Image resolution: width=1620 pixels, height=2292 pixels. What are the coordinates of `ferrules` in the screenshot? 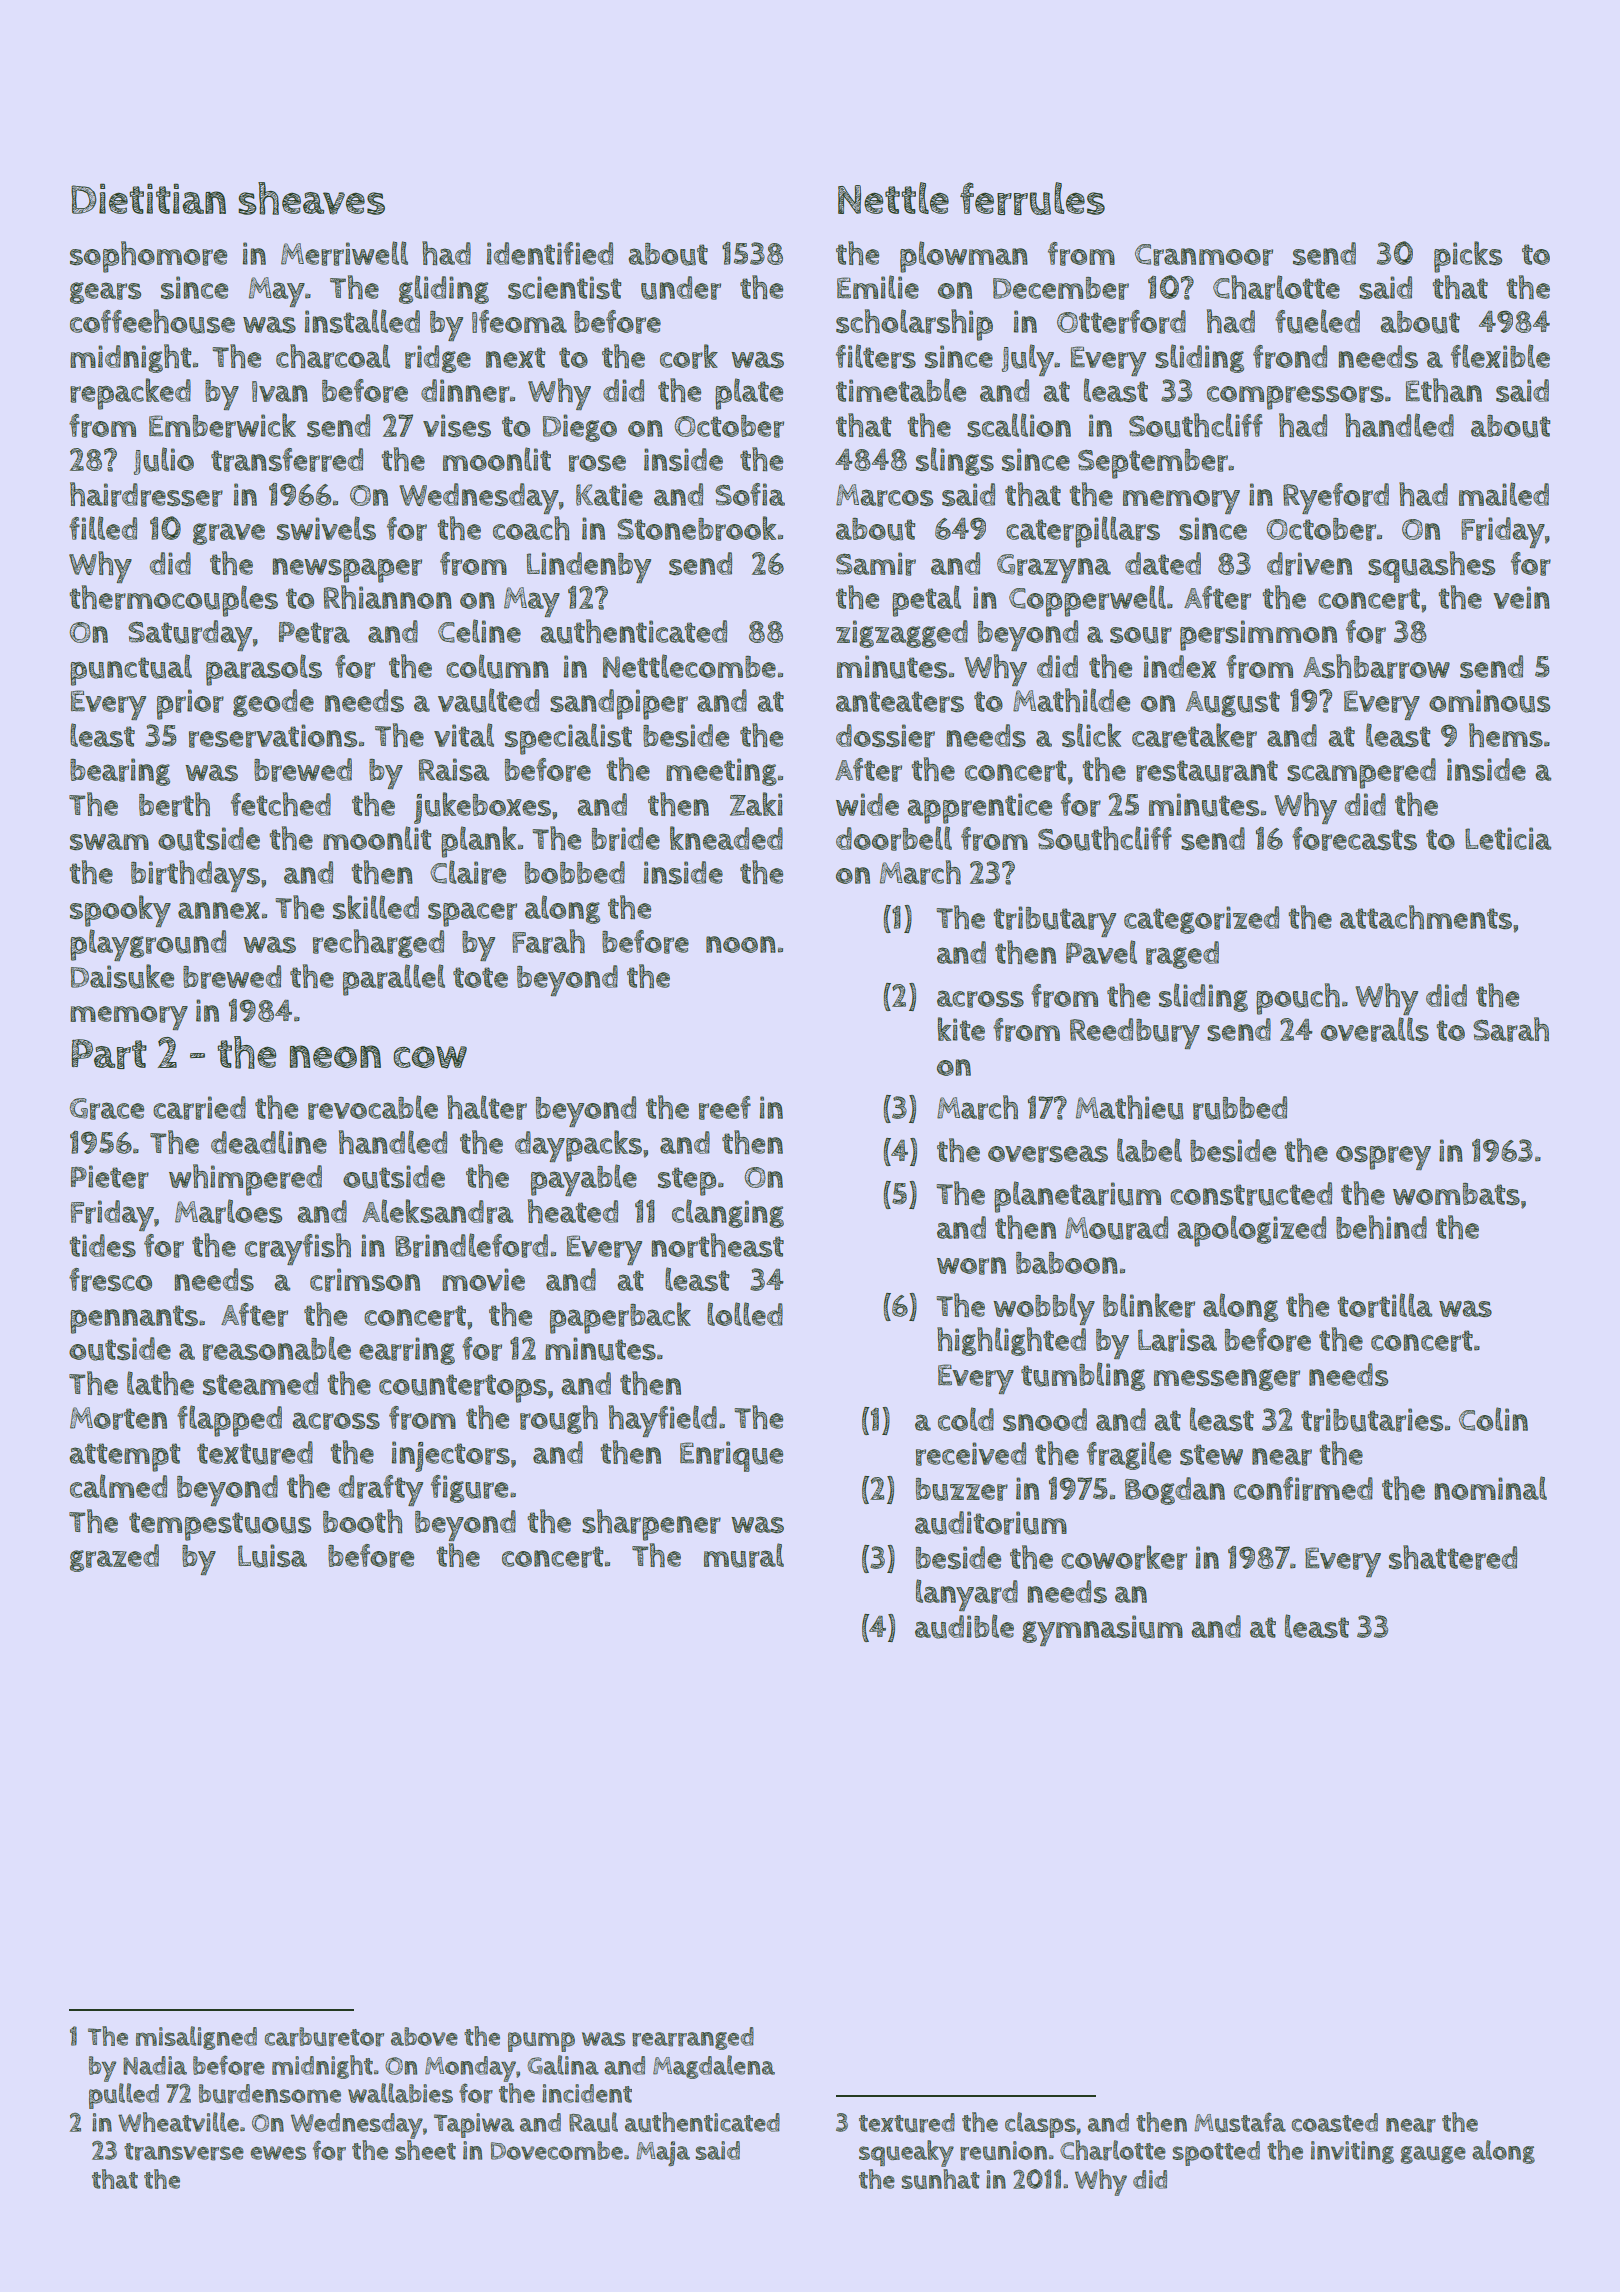 It's located at (1032, 198).
